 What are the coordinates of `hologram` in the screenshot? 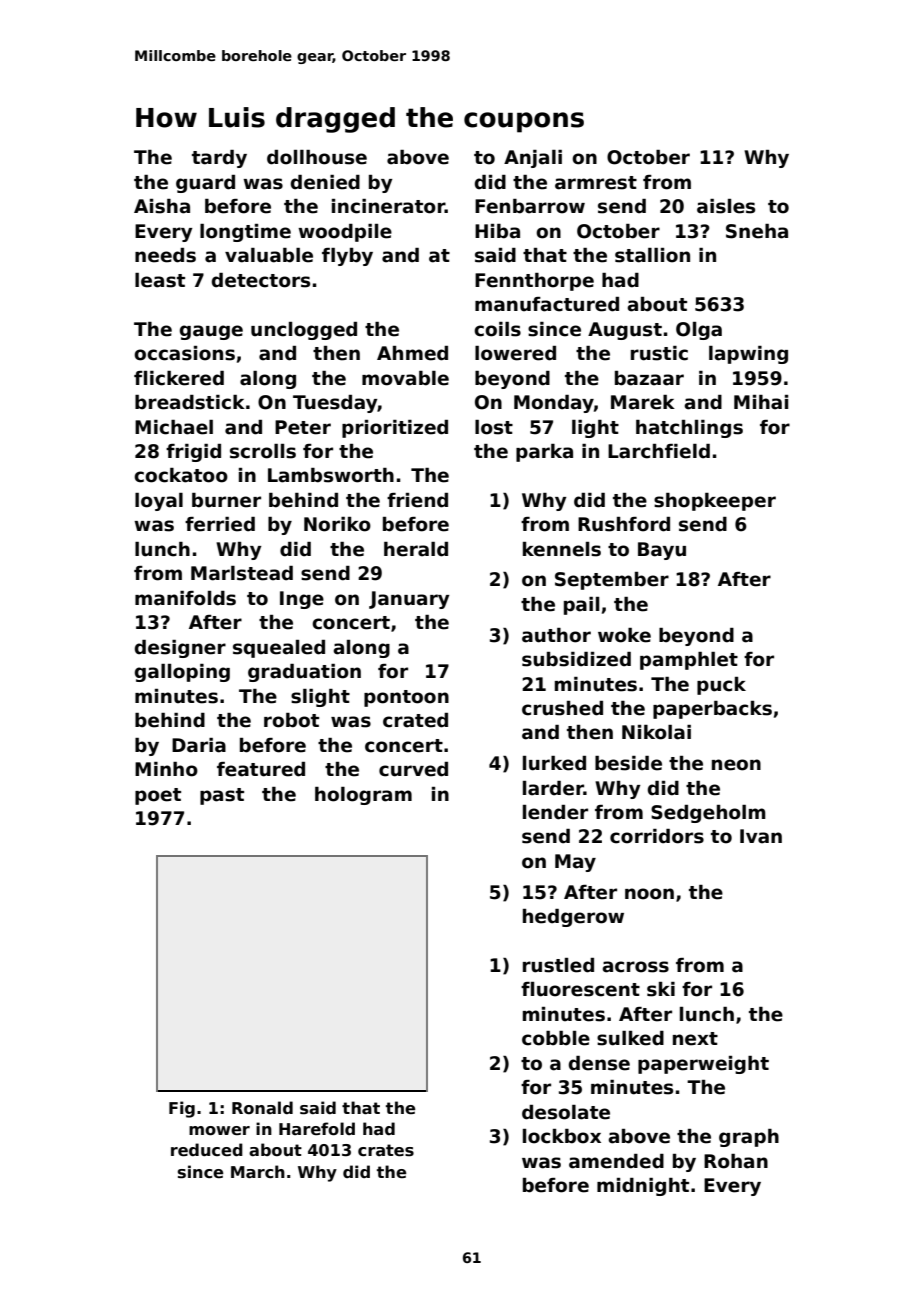 It's located at (363, 796).
